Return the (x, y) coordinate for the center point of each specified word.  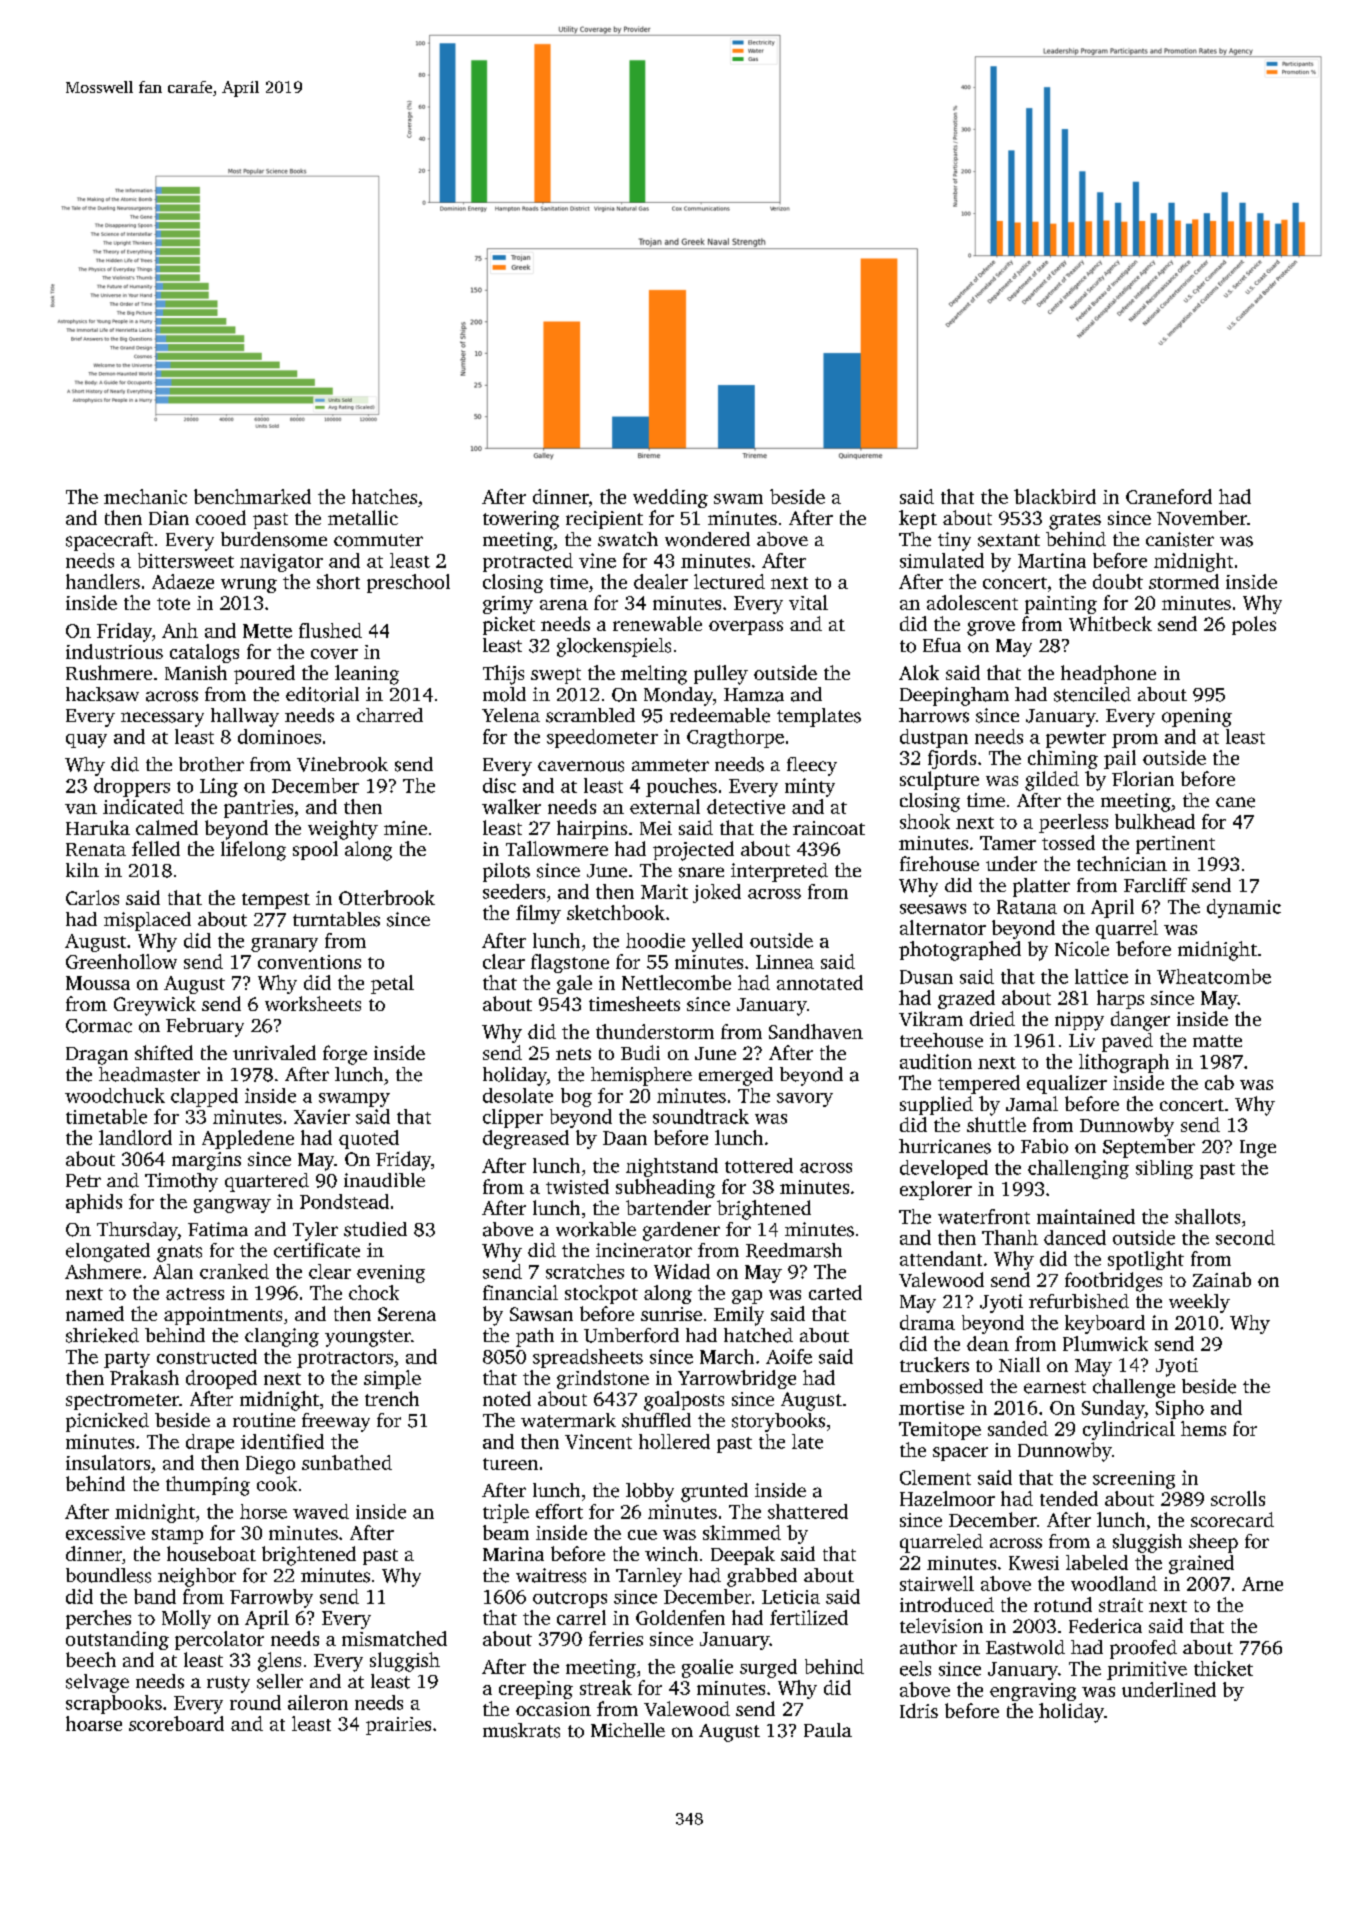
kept (918, 519)
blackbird (1055, 496)
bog (576, 1097)
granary (284, 945)
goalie (707, 1668)
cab (1219, 1082)
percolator (219, 1640)
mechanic (145, 496)
